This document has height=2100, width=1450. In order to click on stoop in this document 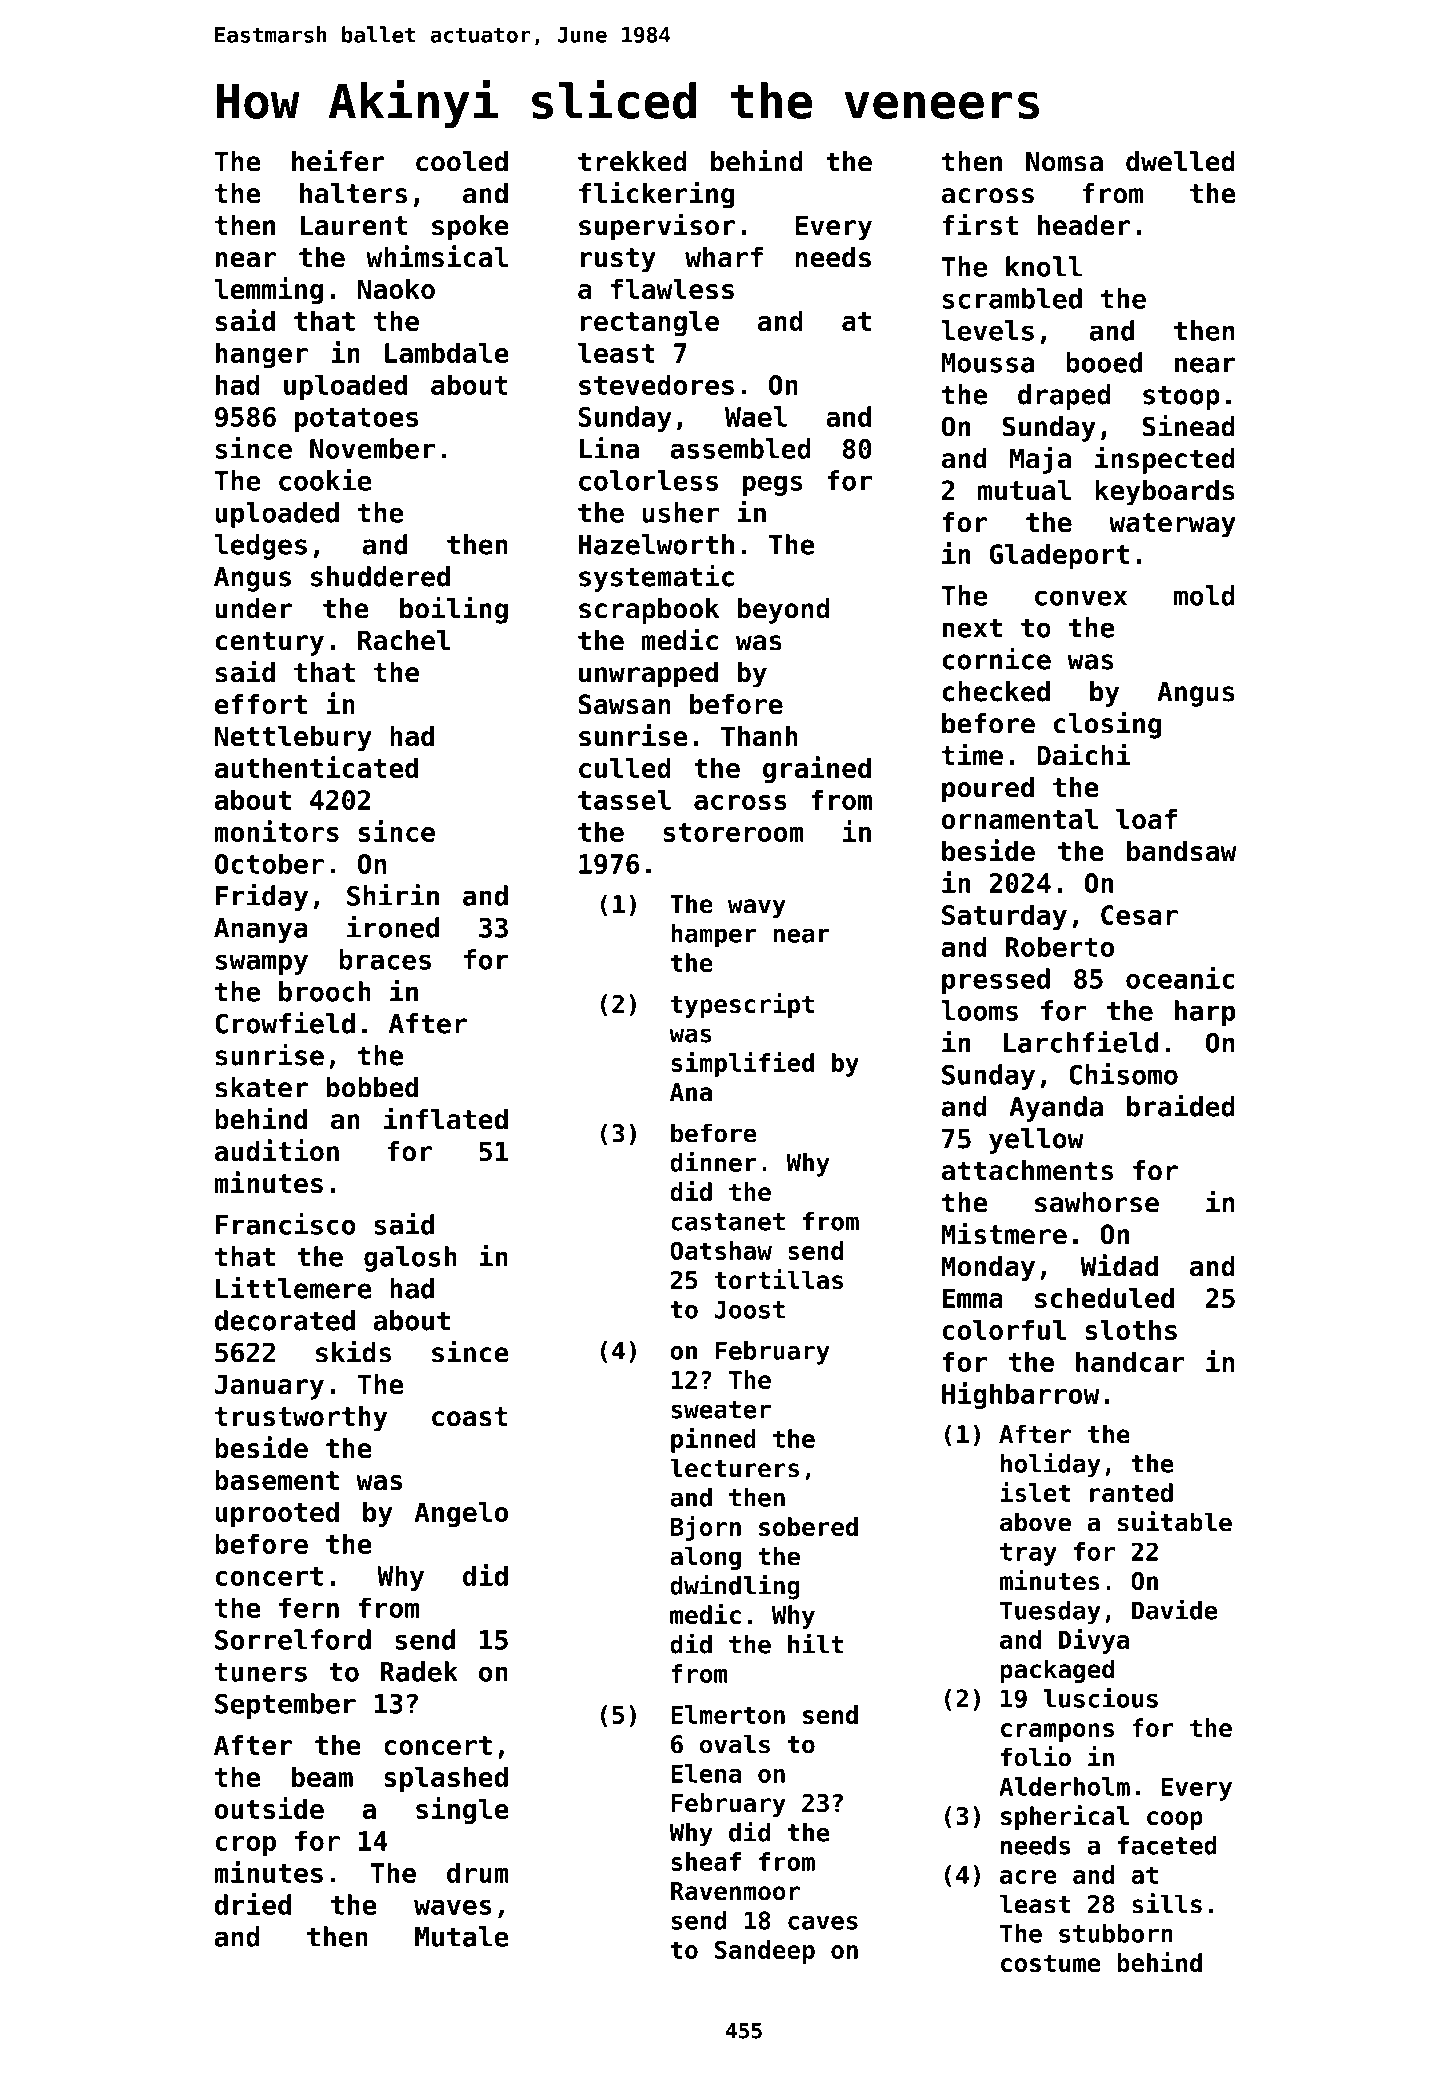, I will do `click(1181, 397)`.
